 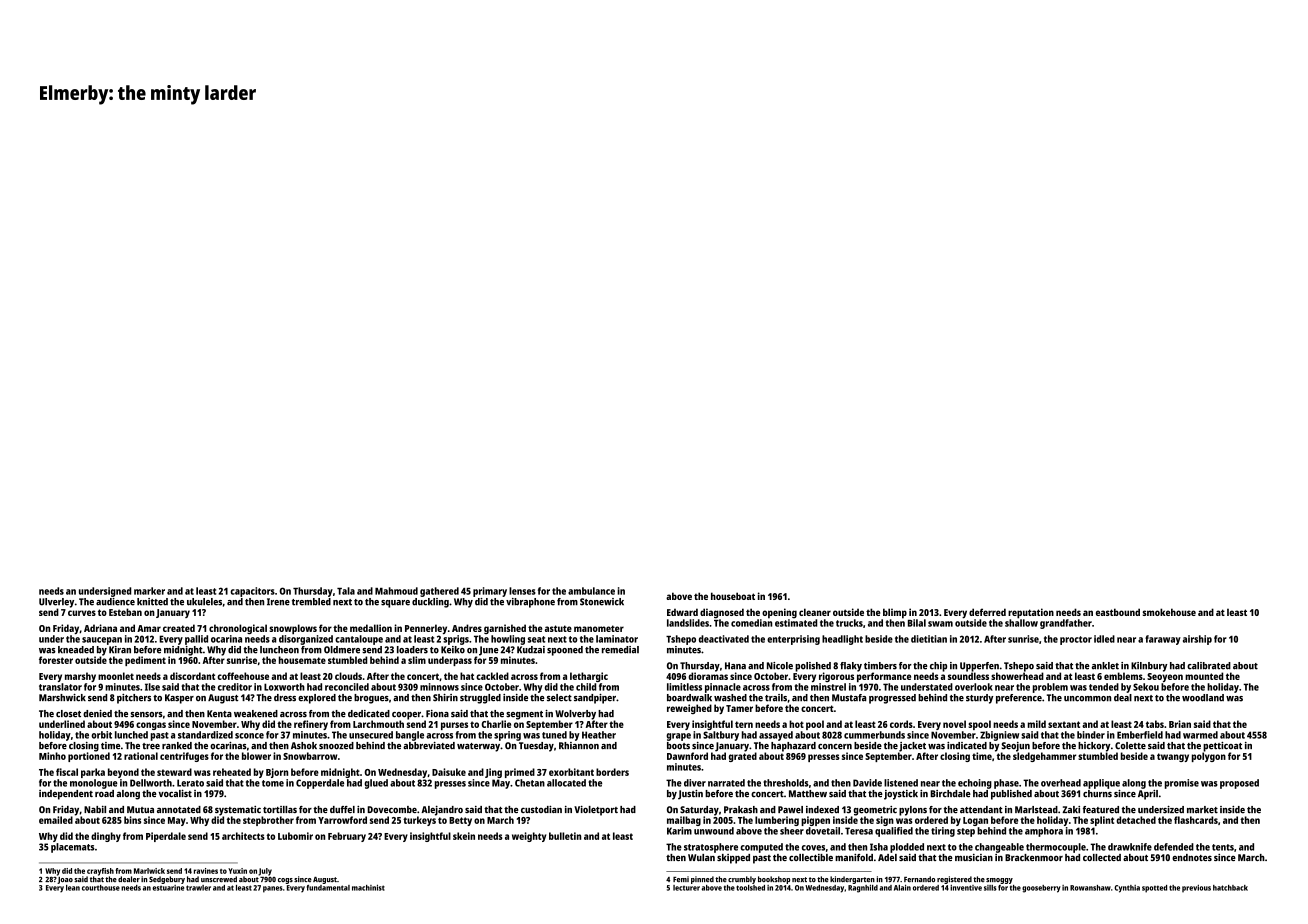 I want to click on fundamental, so click(x=328, y=888).
